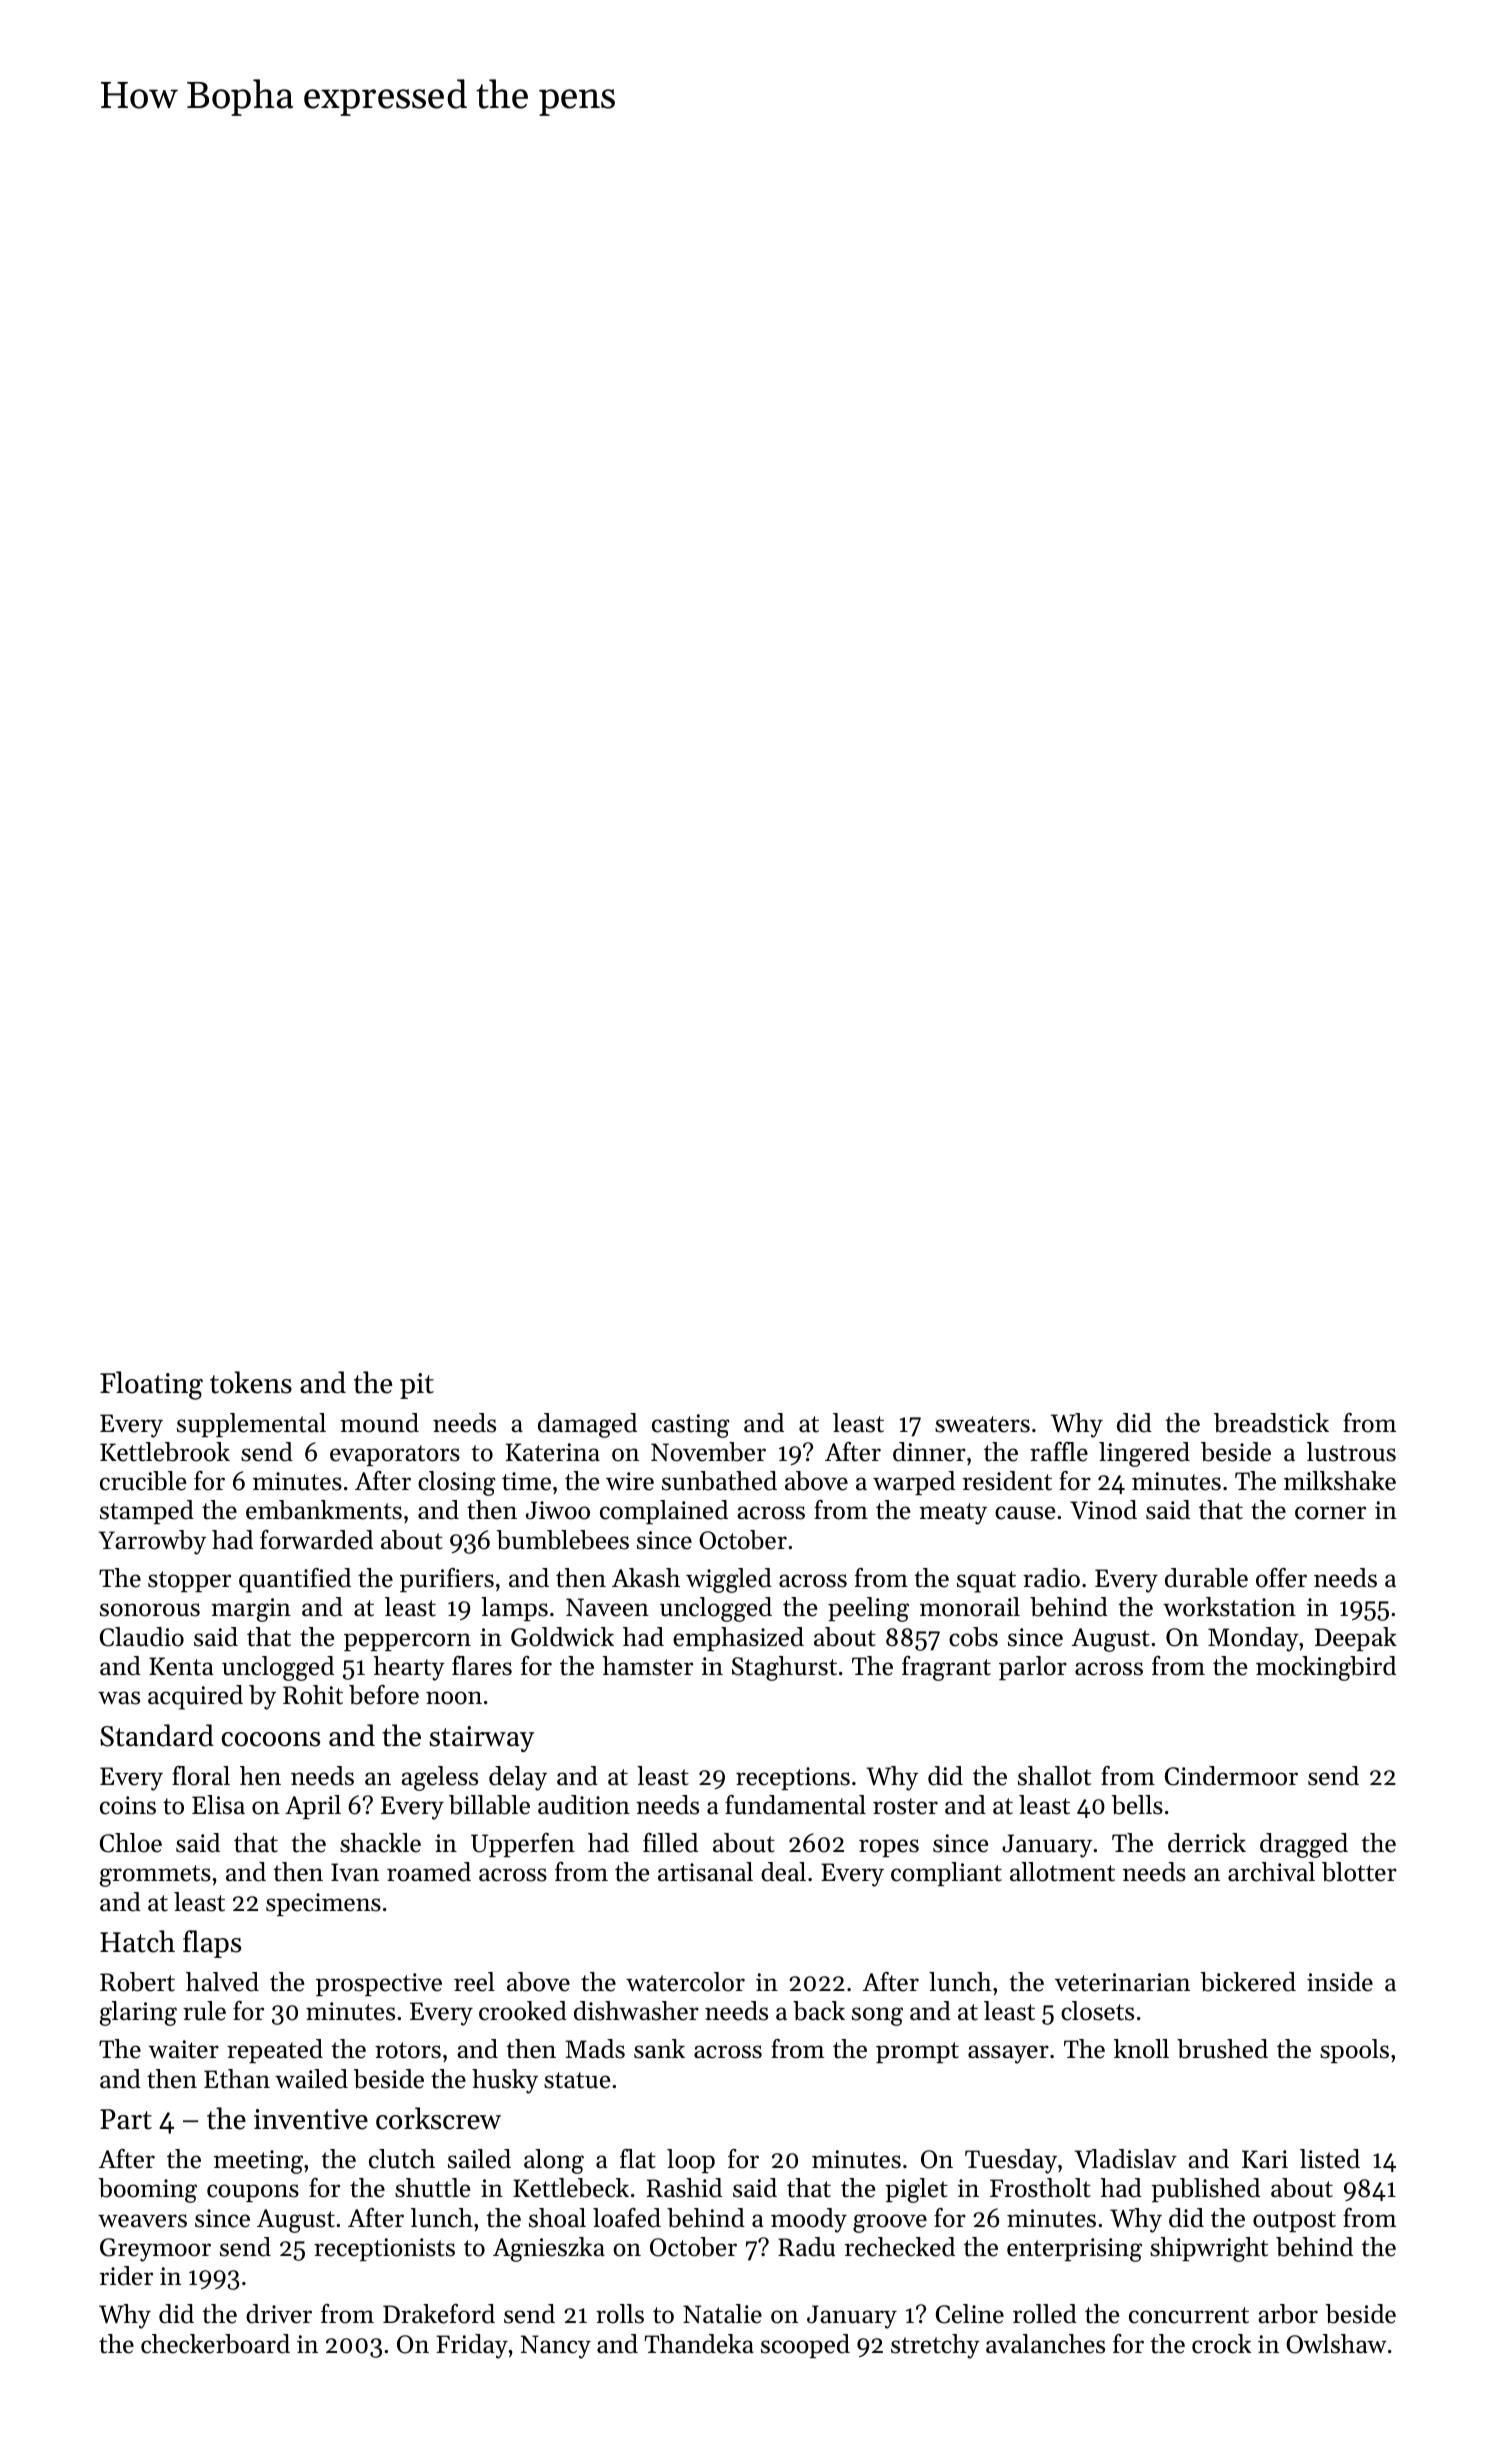 This page has height=2464, width=1496. Describe the element at coordinates (201, 1776) in the page. I see `floral` at that location.
